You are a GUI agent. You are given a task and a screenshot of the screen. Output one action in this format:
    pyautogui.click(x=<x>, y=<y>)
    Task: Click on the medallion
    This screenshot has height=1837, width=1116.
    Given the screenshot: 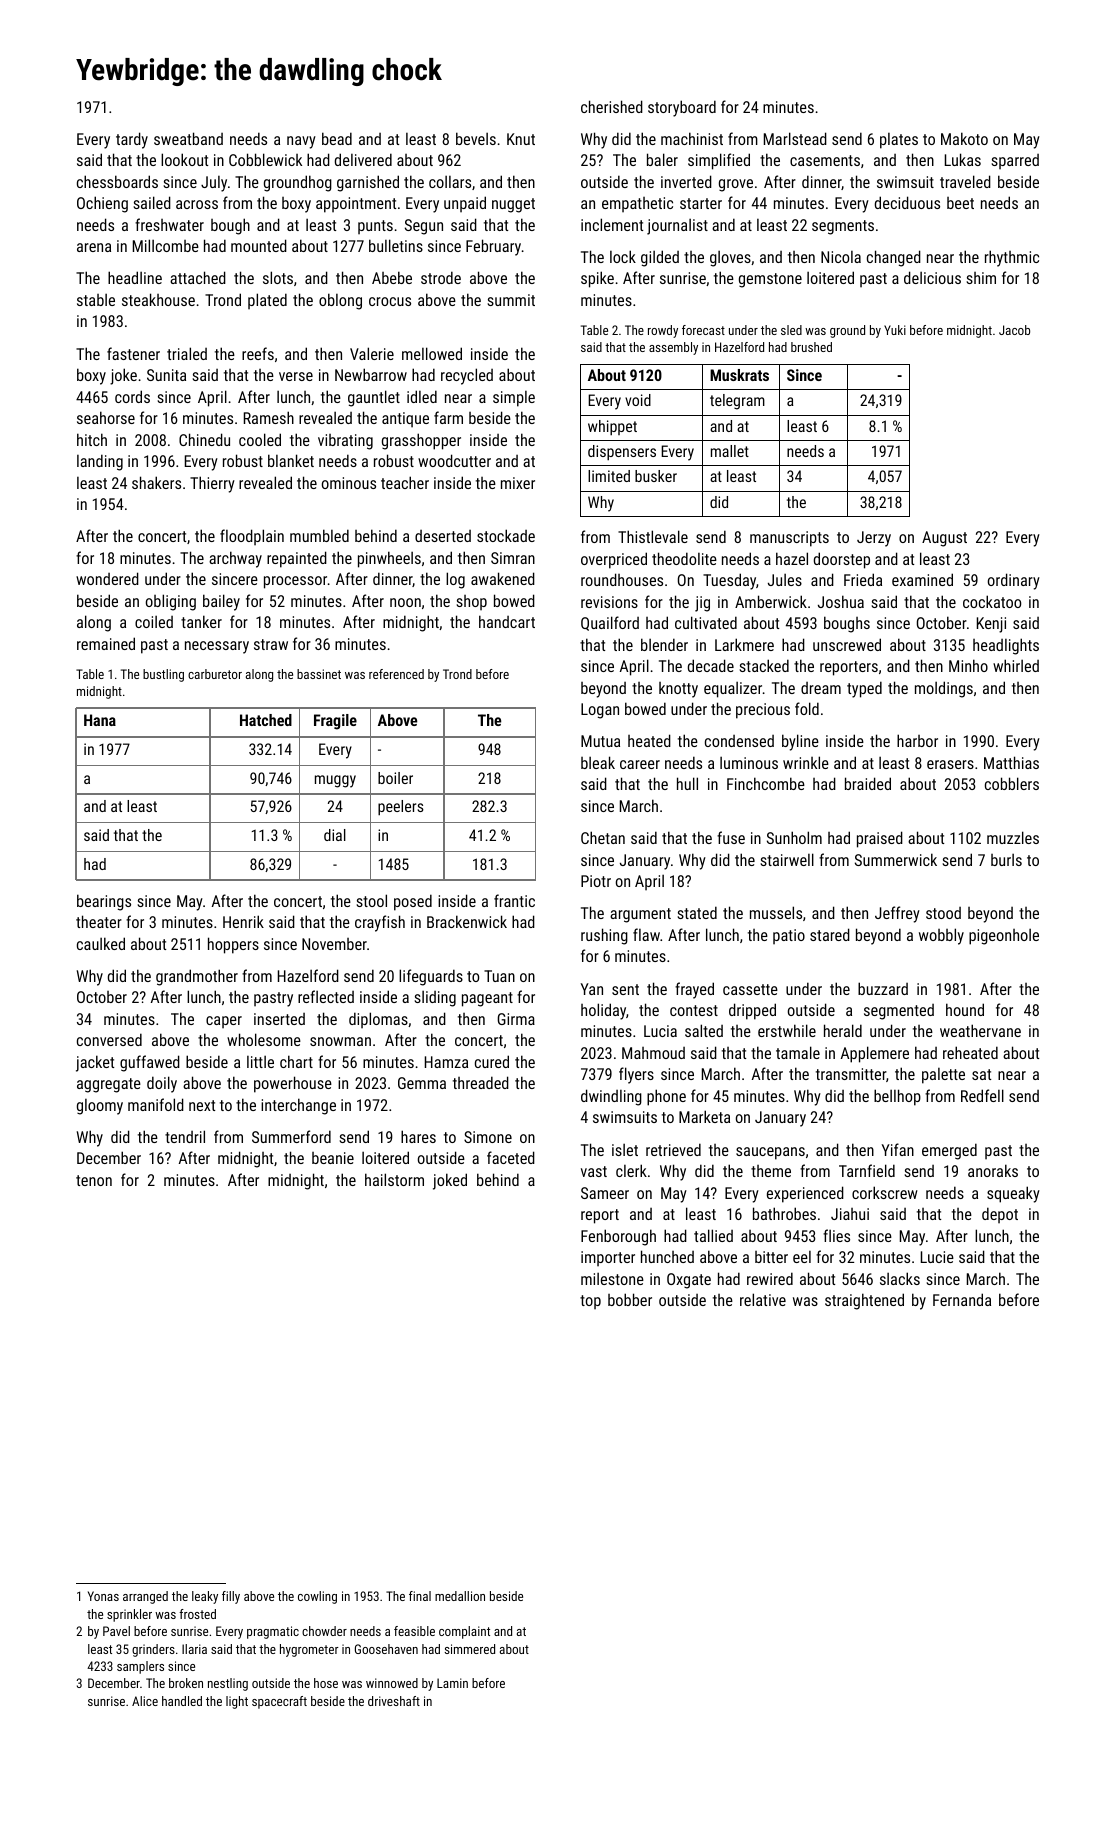 What is the action you would take?
    pyautogui.click(x=460, y=1596)
